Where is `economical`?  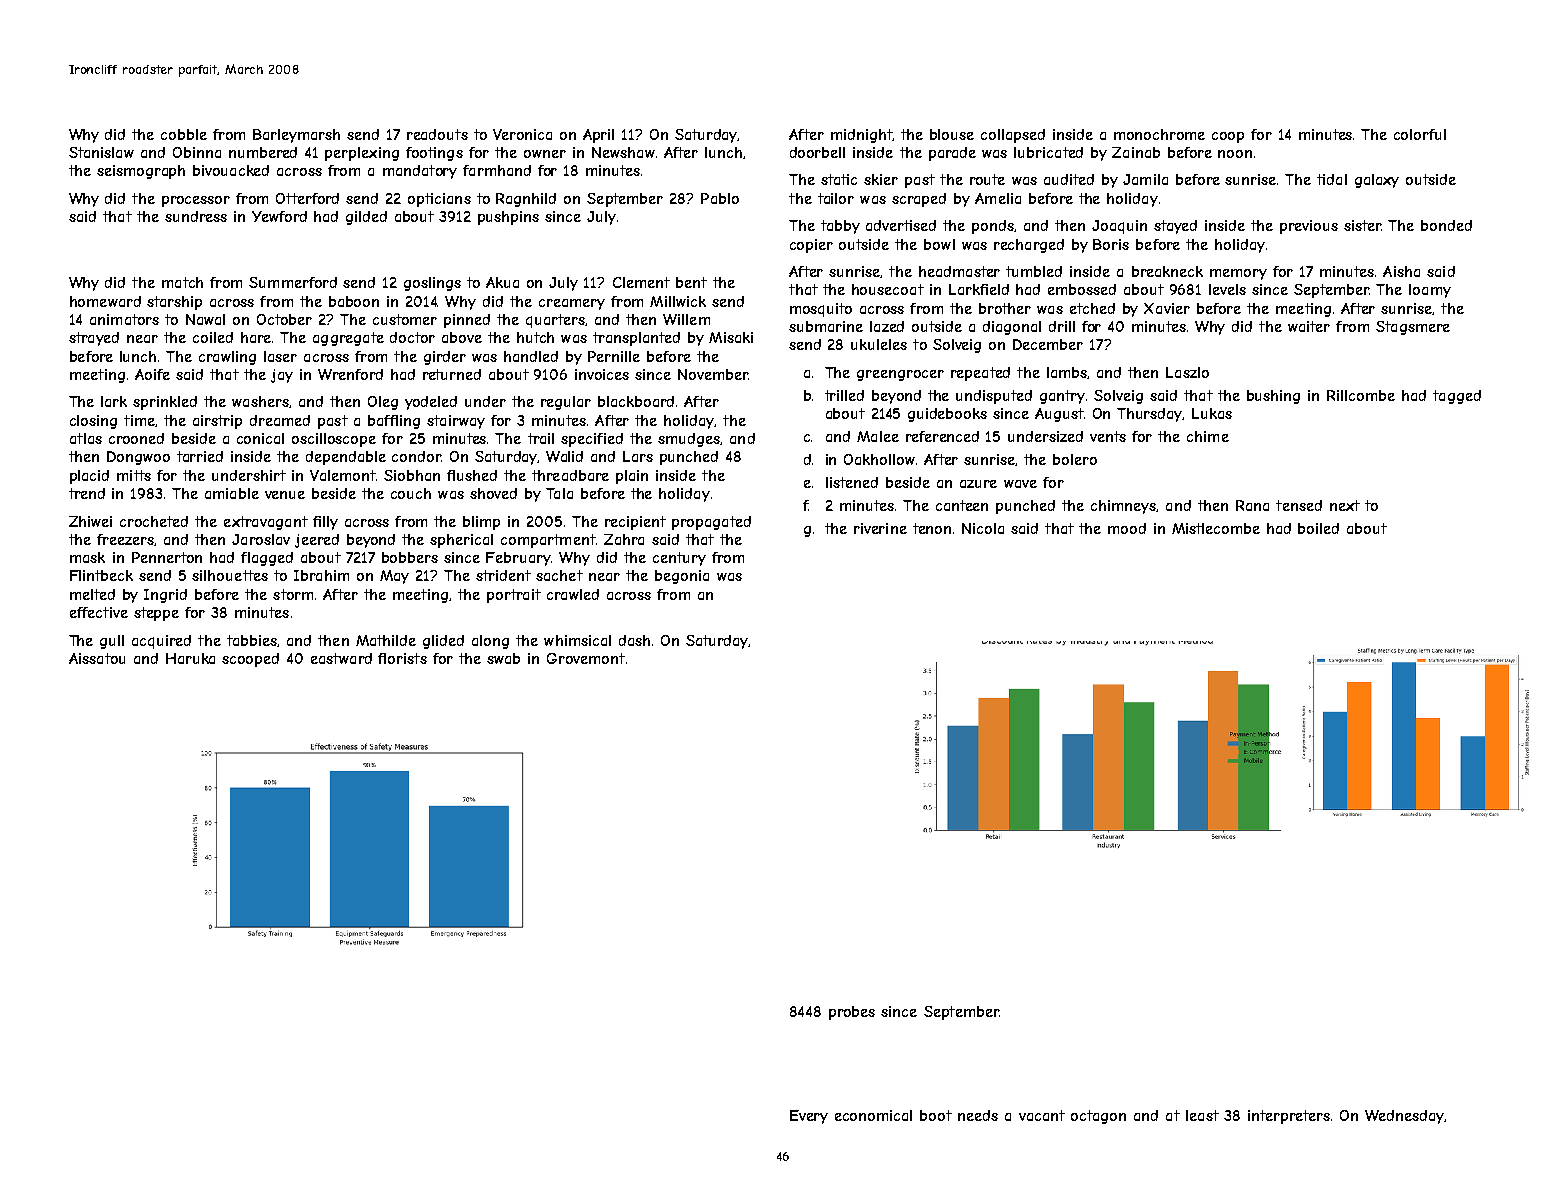
economical is located at coordinates (873, 1115).
